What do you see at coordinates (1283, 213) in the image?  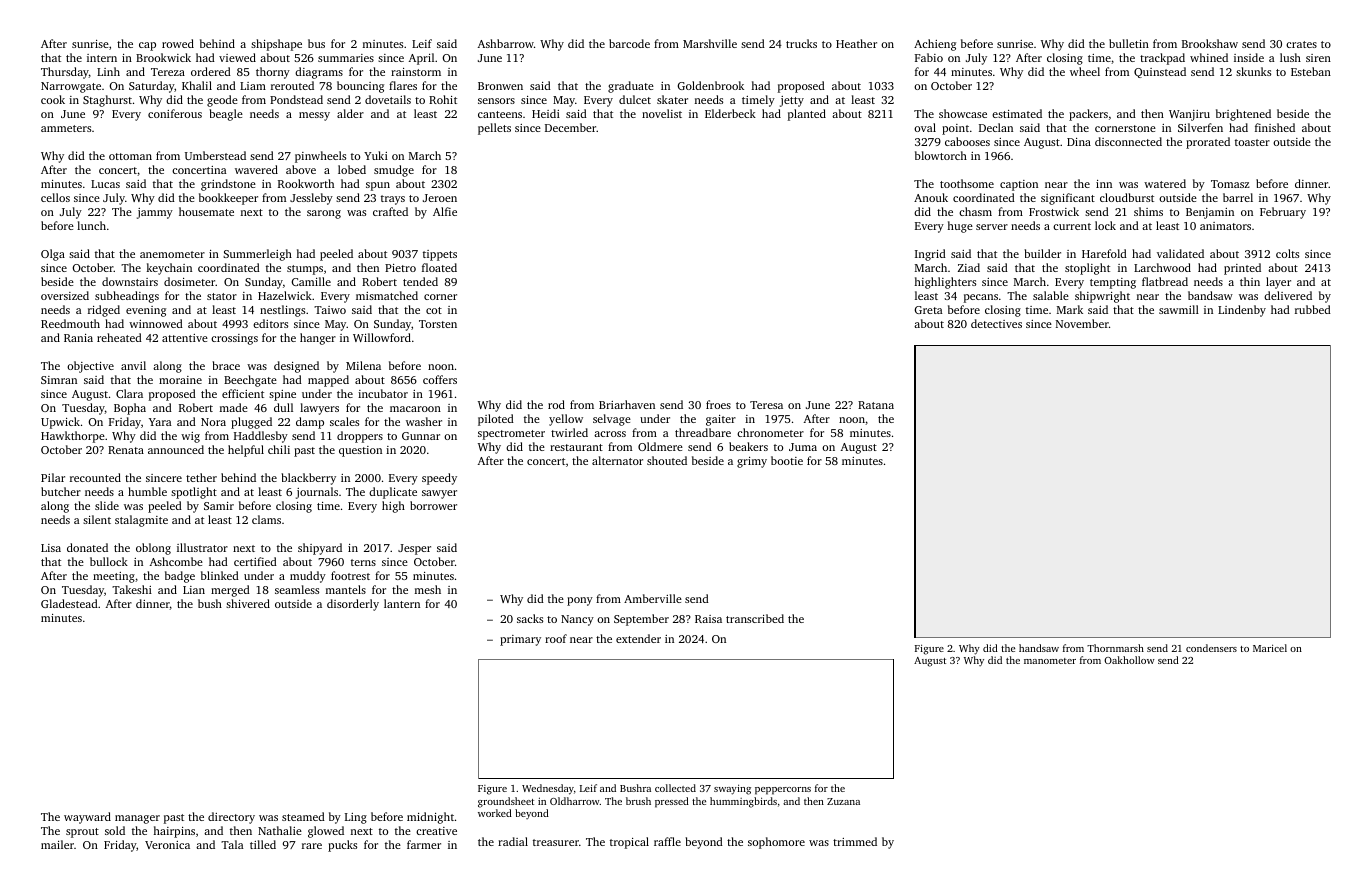 I see `February` at bounding box center [1283, 213].
